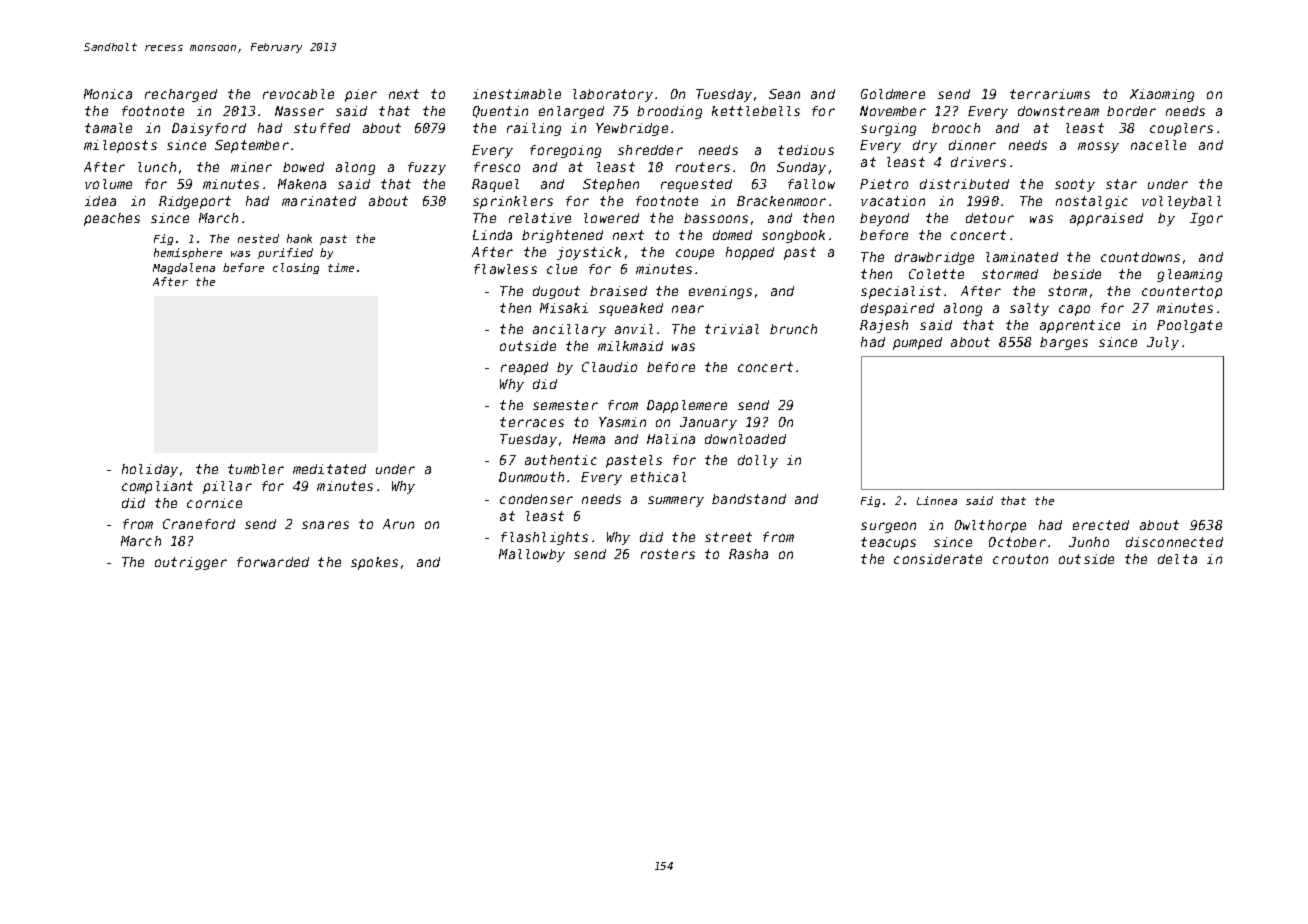  What do you see at coordinates (1074, 310) in the screenshot?
I see `capo` at bounding box center [1074, 310].
